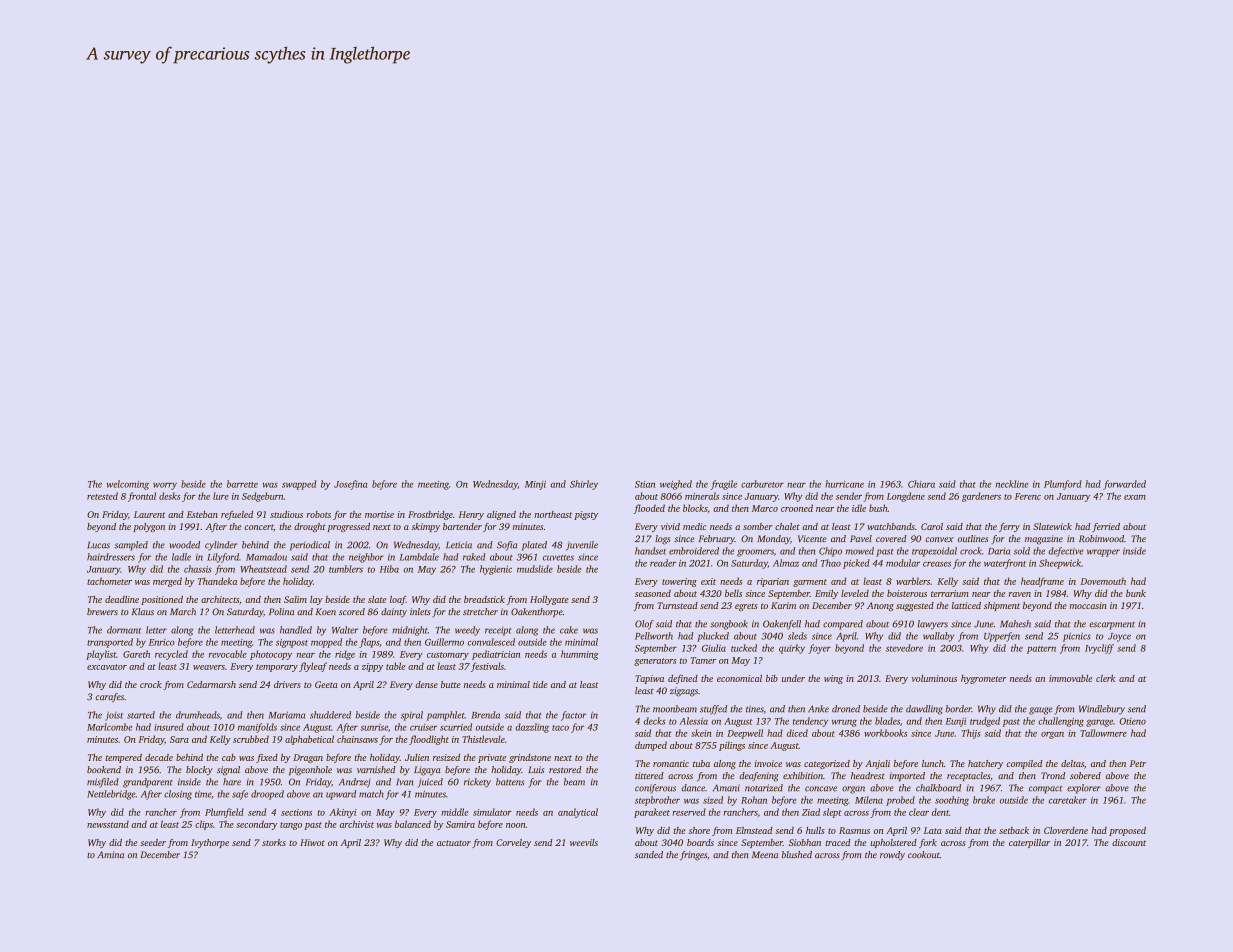 The height and width of the screenshot is (952, 1233). Describe the element at coordinates (578, 813) in the screenshot. I see `analytical` at that location.
